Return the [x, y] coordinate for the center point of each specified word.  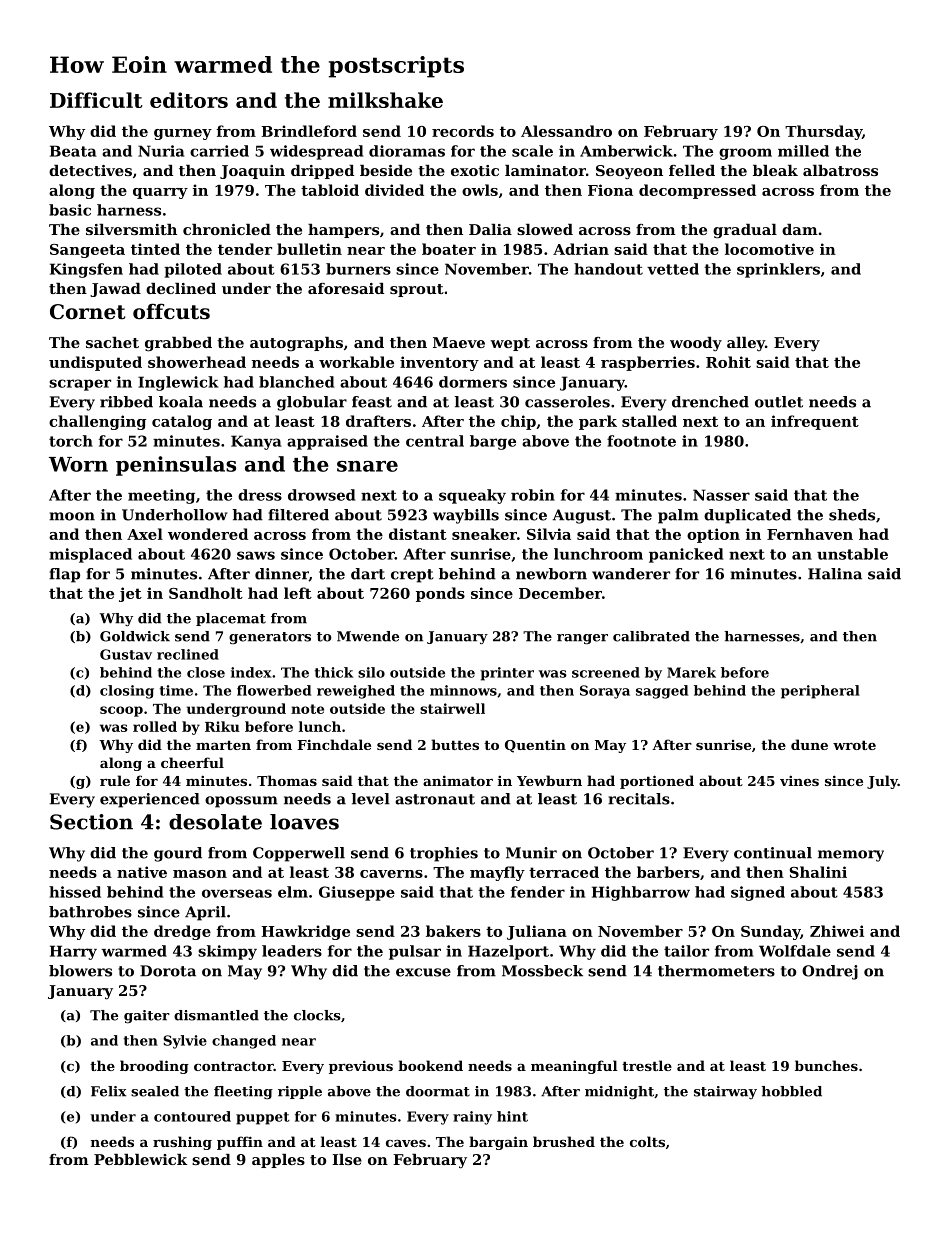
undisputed [95, 363]
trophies [444, 854]
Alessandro [566, 131]
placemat [231, 619]
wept [510, 344]
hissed [75, 892]
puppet [263, 1118]
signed [758, 893]
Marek [691, 672]
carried [219, 151]
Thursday [823, 132]
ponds [440, 594]
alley [746, 344]
